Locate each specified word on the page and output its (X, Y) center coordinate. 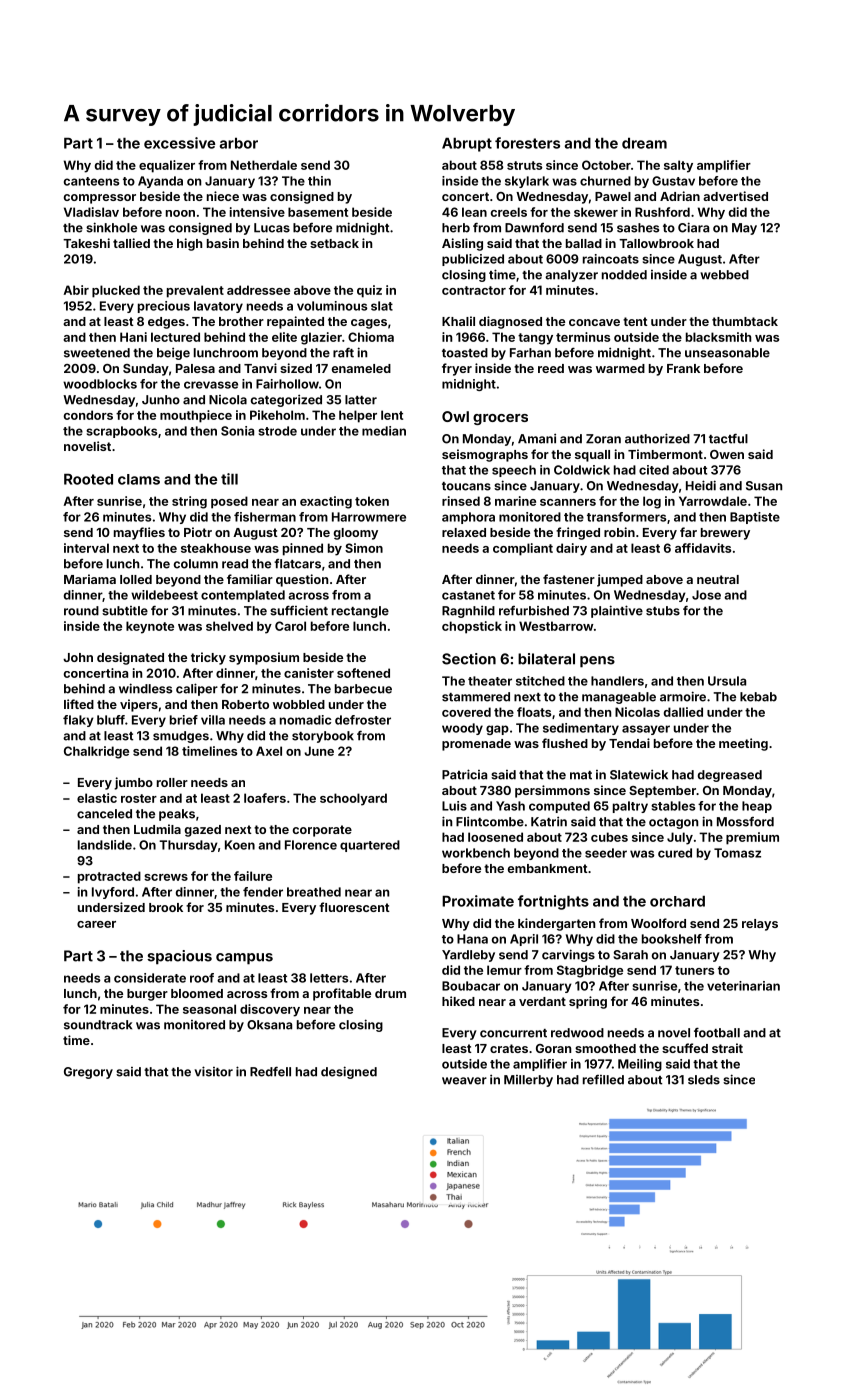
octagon (673, 823)
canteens (92, 181)
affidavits (703, 548)
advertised (735, 196)
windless (145, 688)
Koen (240, 845)
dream (644, 143)
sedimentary (581, 729)
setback (334, 243)
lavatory (218, 307)
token (372, 501)
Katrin (549, 821)
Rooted (88, 479)
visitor (213, 1071)
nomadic (305, 720)
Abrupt (467, 145)
